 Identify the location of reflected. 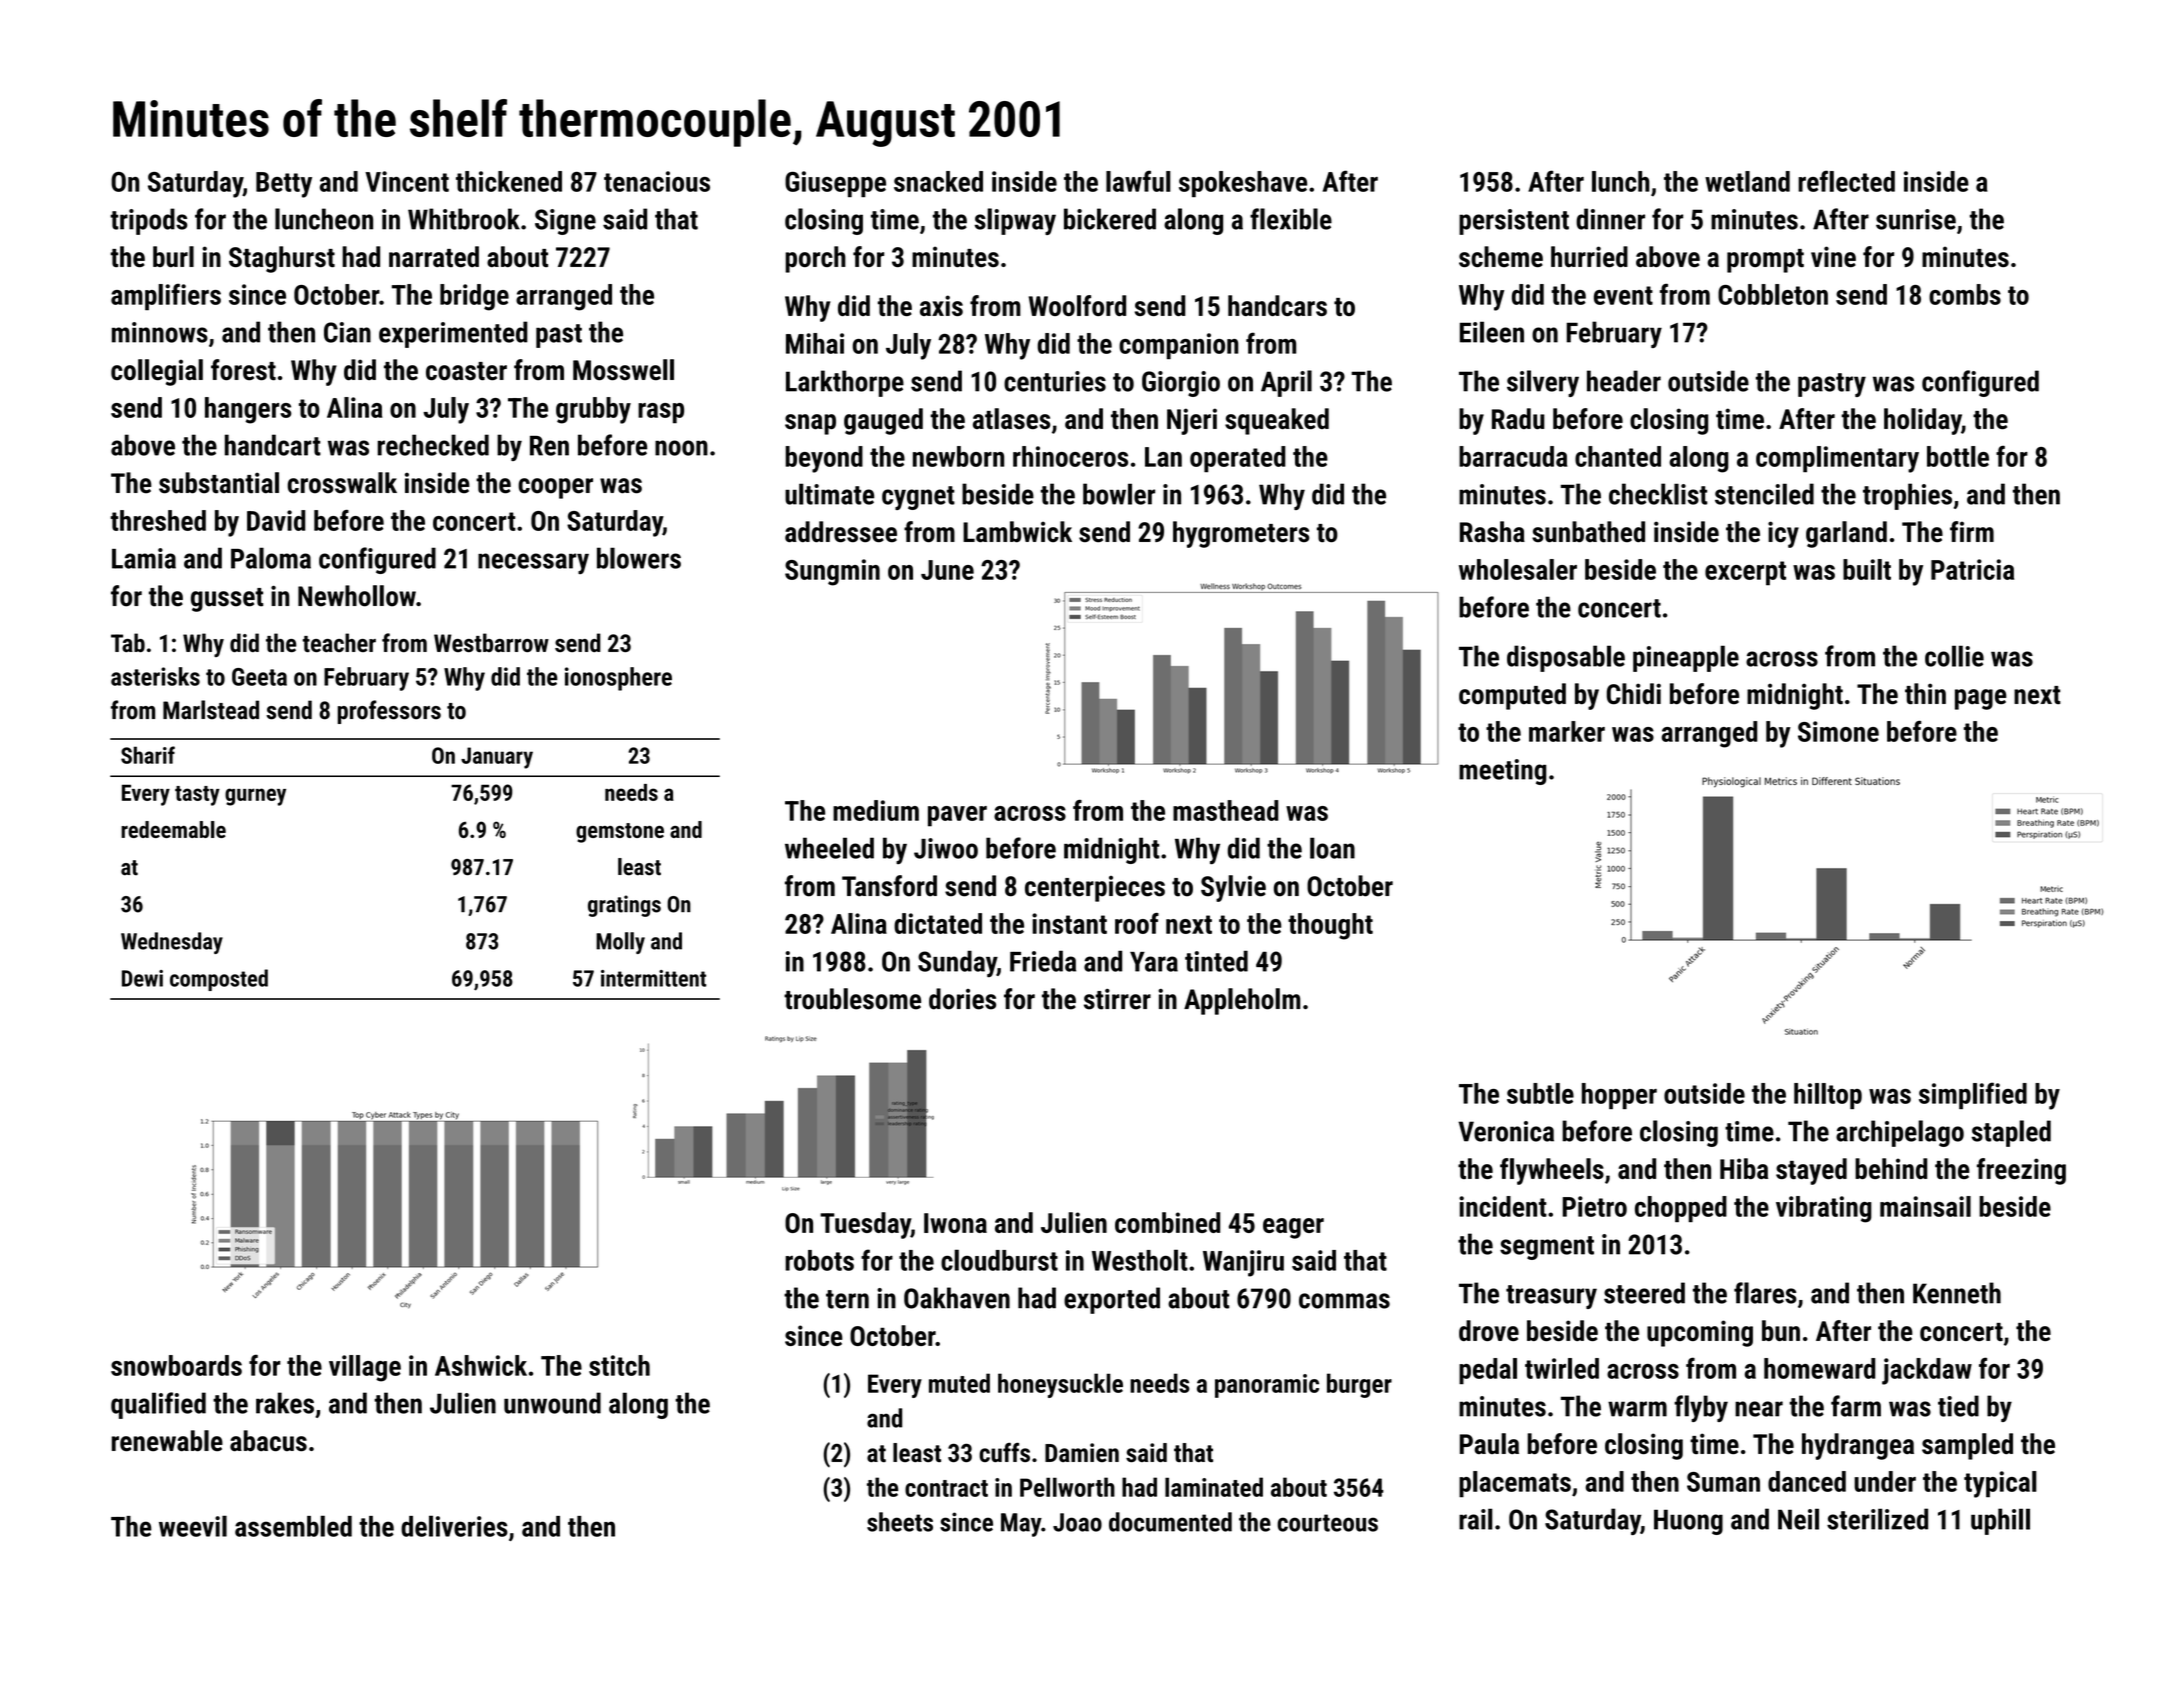
(1846, 181).
